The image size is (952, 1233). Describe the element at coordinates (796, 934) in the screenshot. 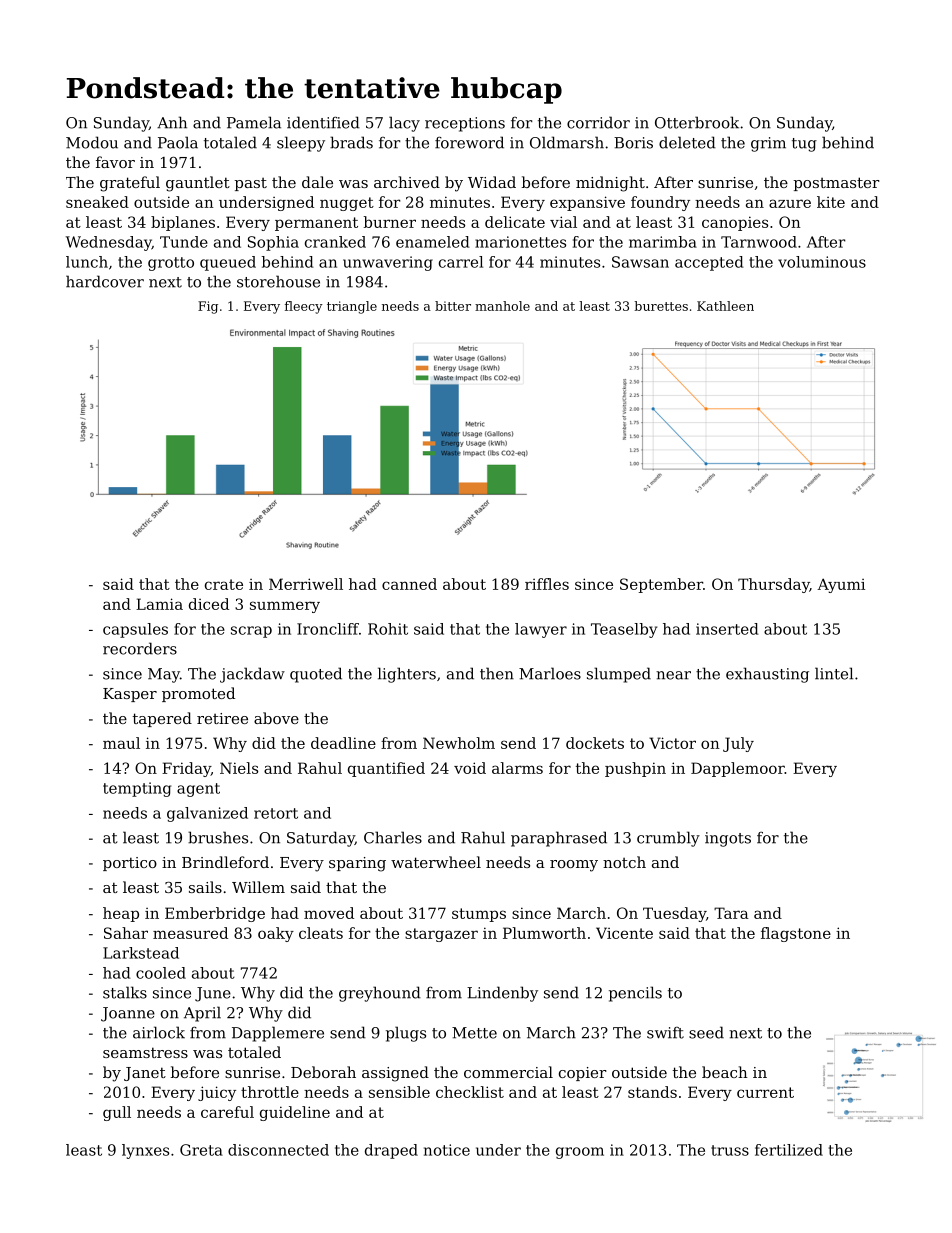

I see `flagstone` at that location.
